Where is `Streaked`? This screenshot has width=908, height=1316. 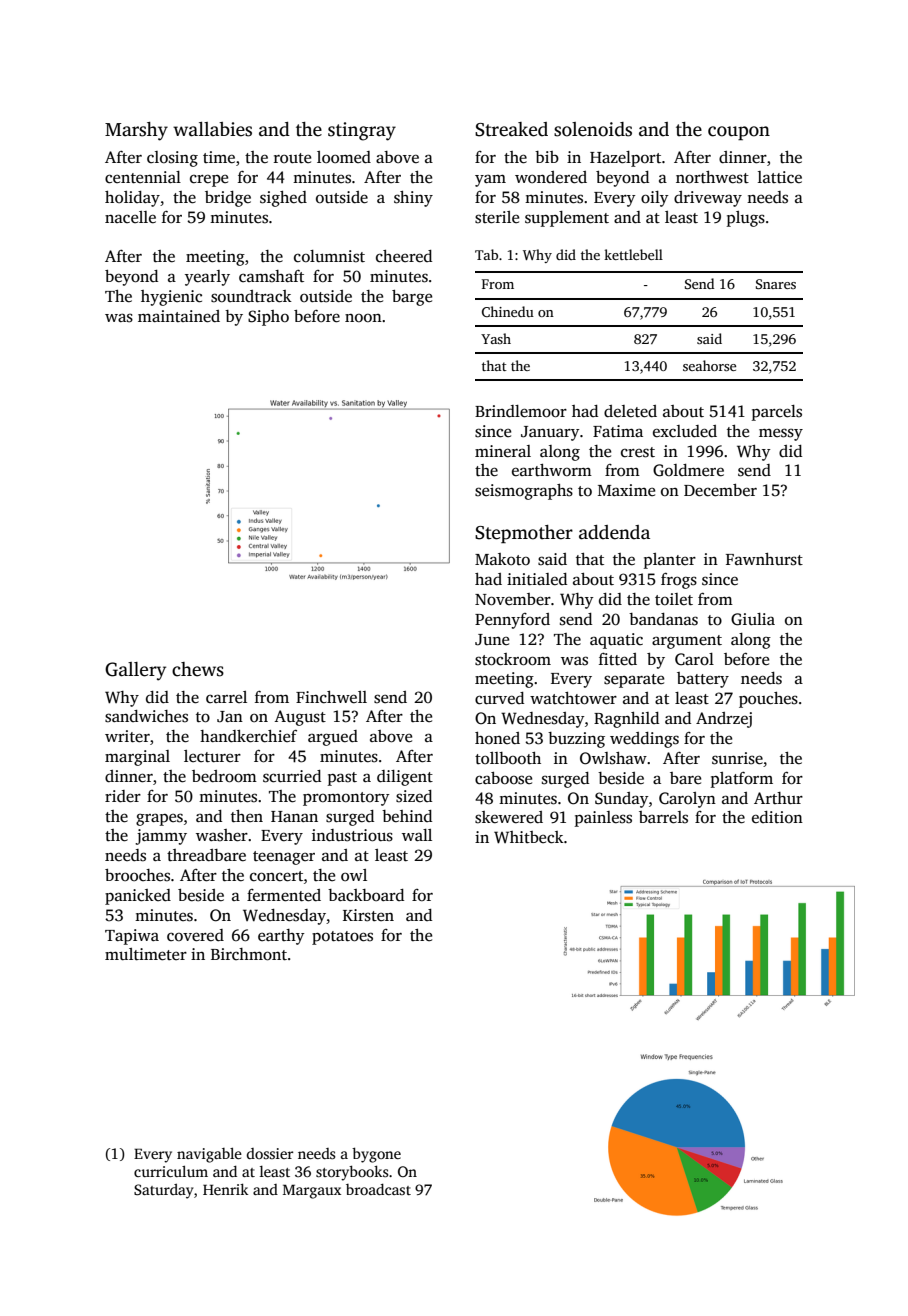
Streaked is located at coordinates (511, 129).
